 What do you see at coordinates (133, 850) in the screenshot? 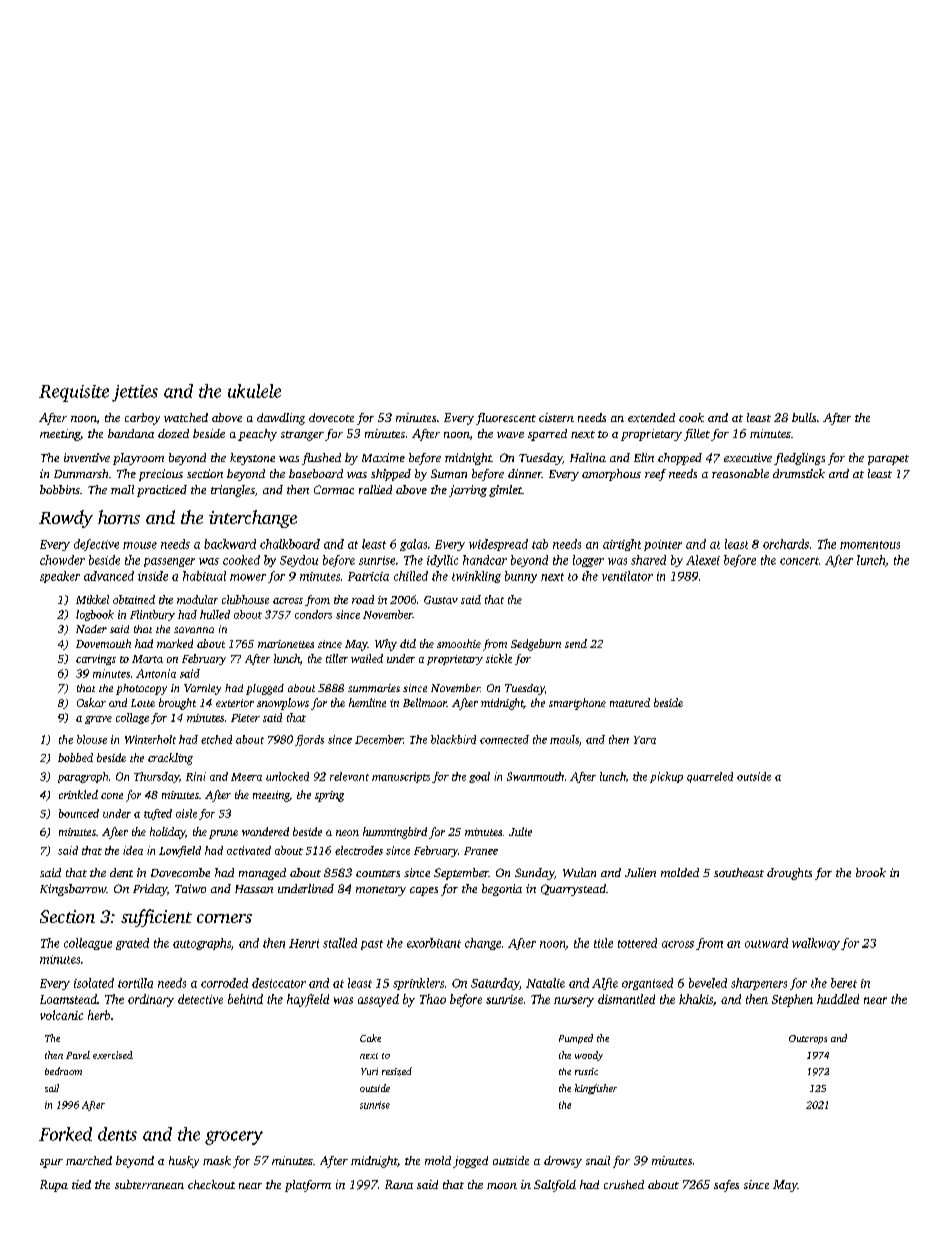
I see `idea` at bounding box center [133, 850].
